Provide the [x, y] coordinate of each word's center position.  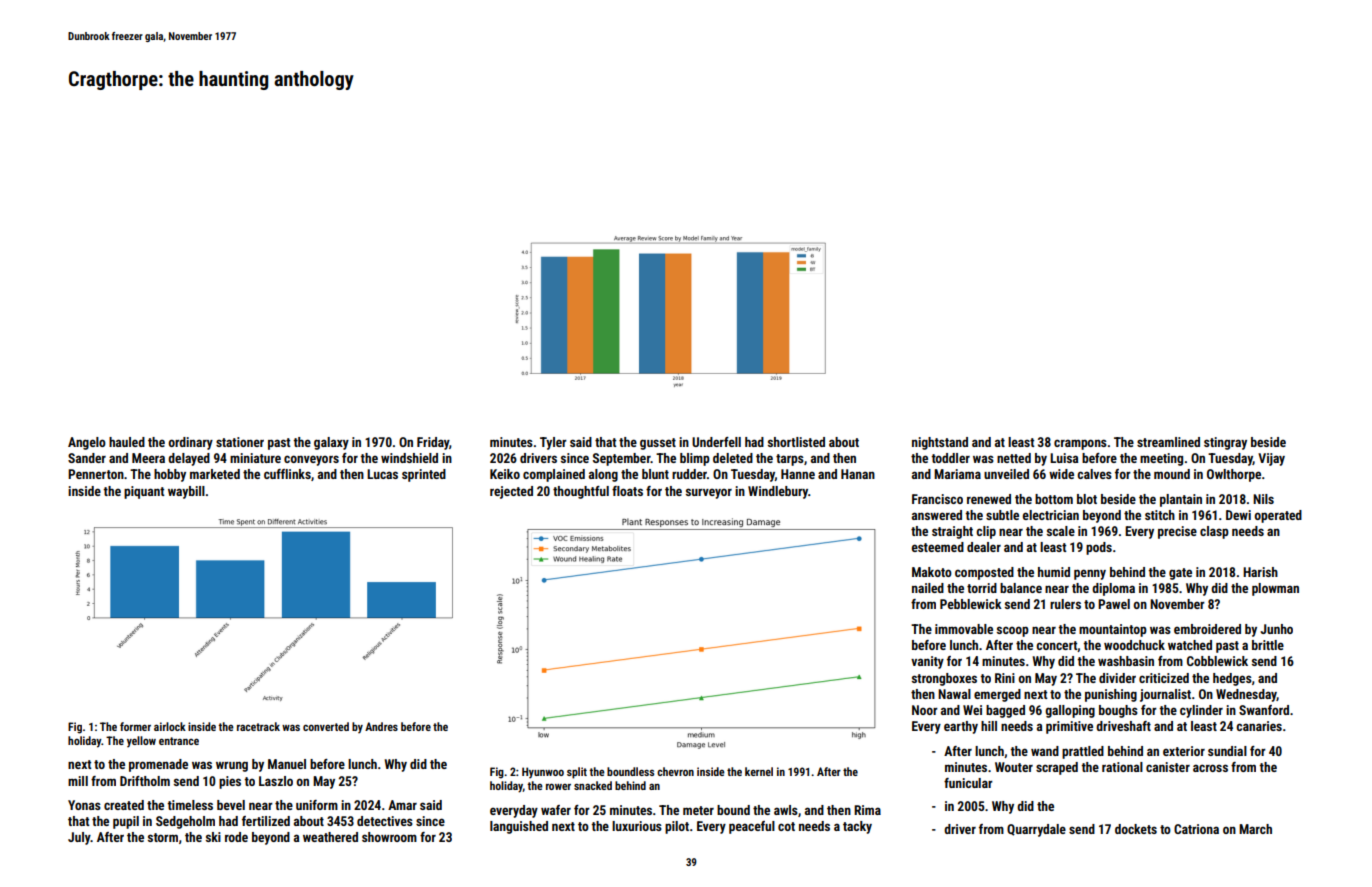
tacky [857, 827]
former [135, 726]
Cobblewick [1217, 661]
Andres [381, 726]
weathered [330, 837]
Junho [1276, 629]
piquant [144, 492]
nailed [928, 588]
